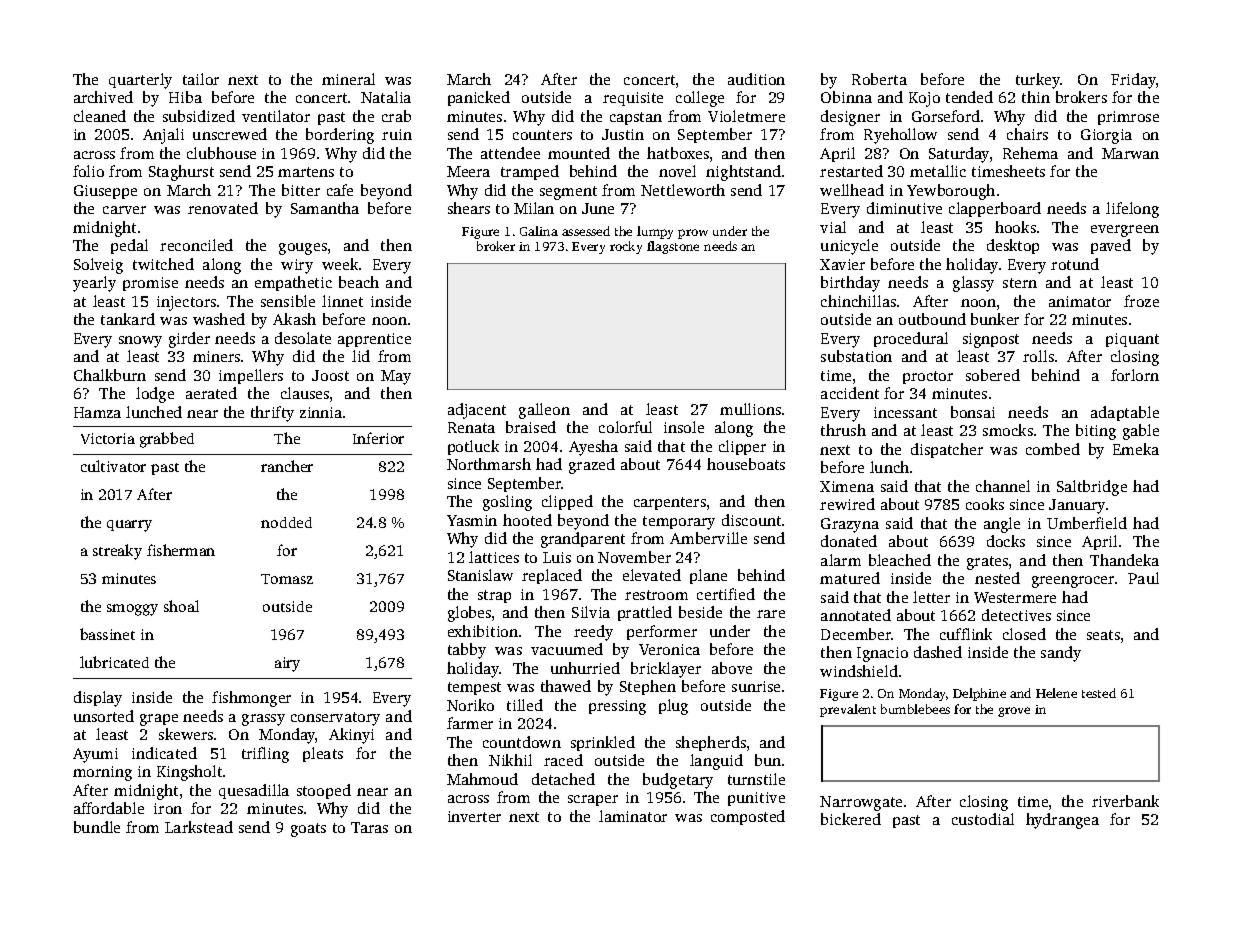 The image size is (1233, 952). I want to click on audition, so click(756, 79).
